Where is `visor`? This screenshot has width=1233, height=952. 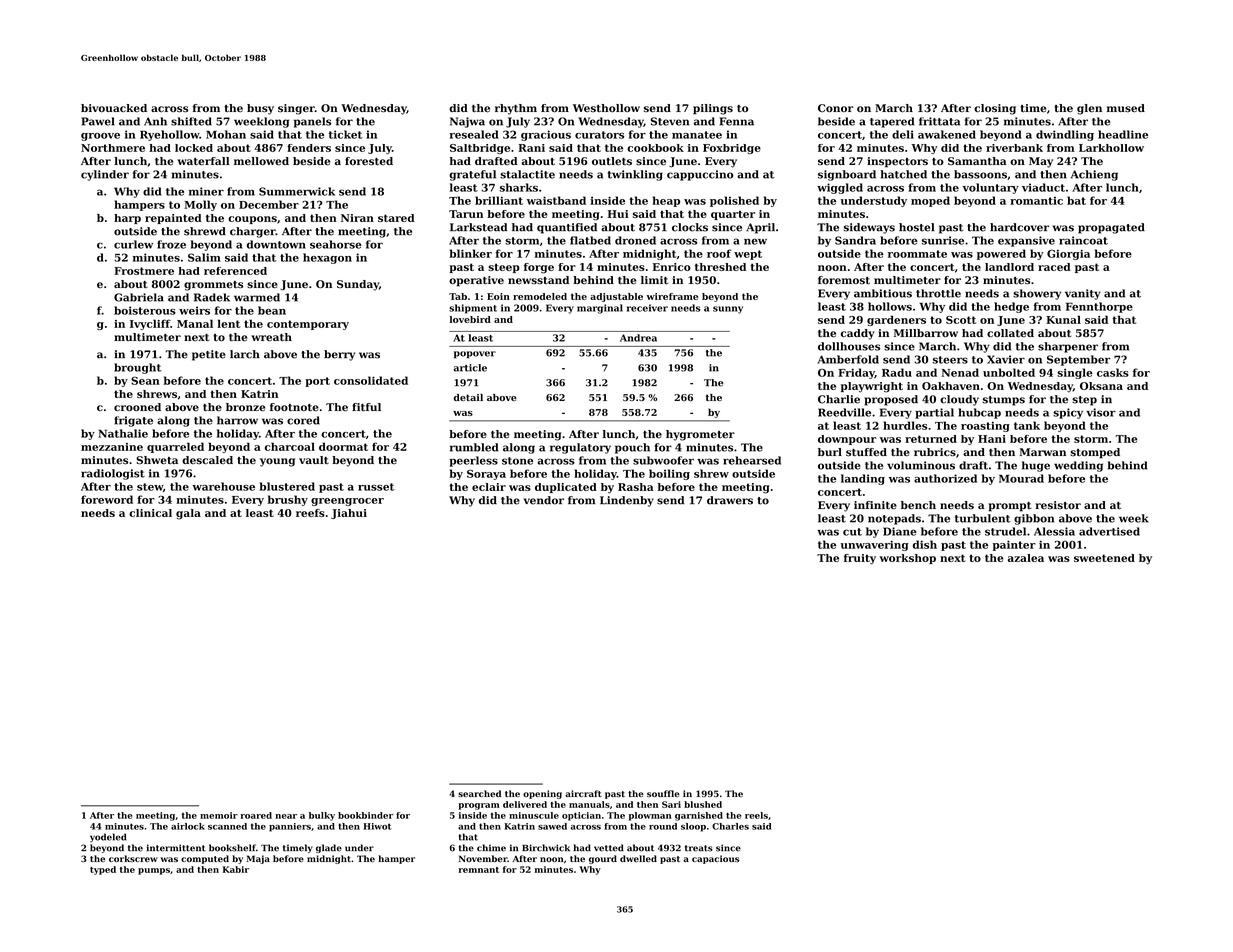 visor is located at coordinates (1101, 412).
